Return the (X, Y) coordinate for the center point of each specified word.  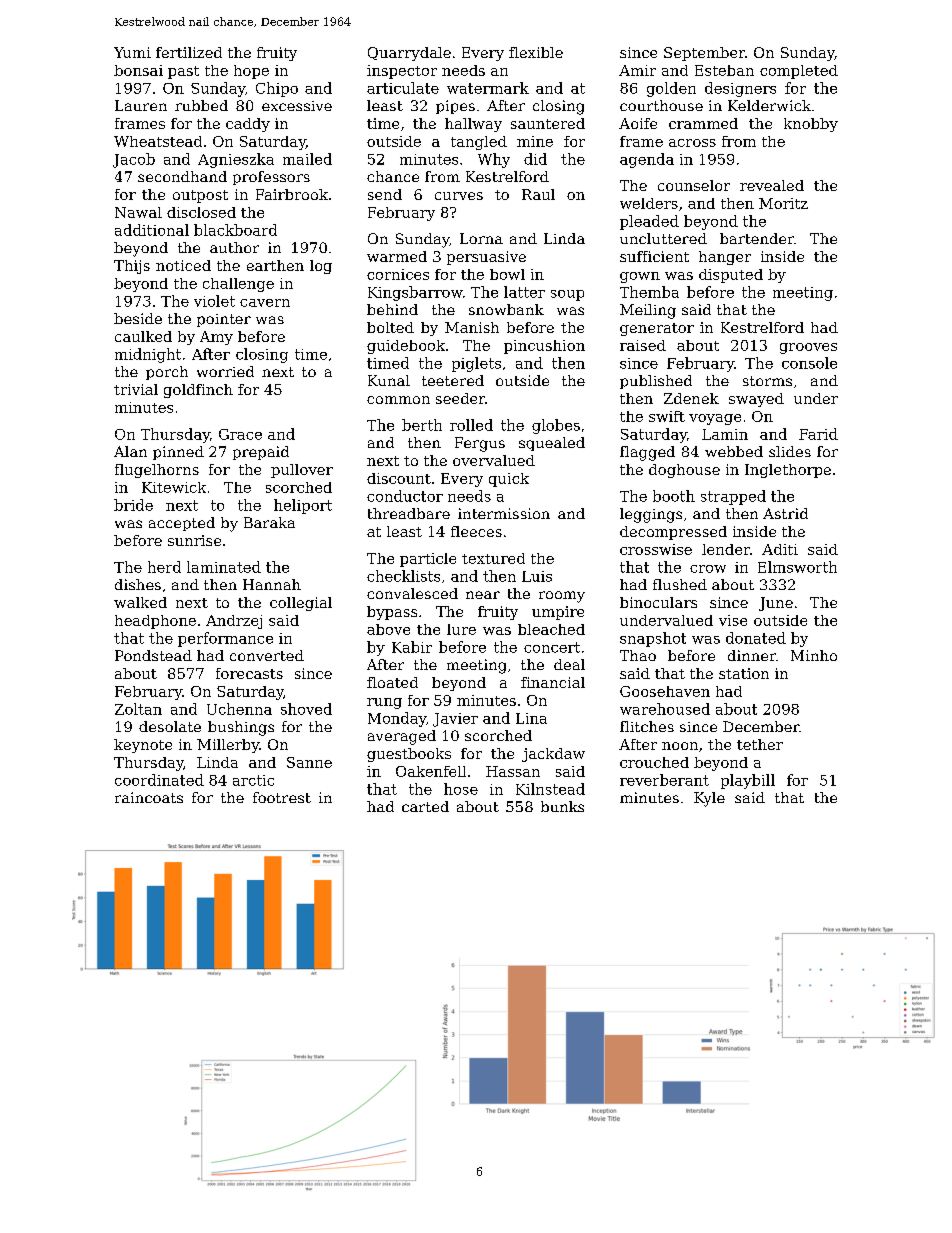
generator (657, 329)
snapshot (653, 639)
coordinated (159, 780)
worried (225, 371)
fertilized (189, 52)
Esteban (724, 70)
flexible (536, 52)
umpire (558, 613)
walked (140, 602)
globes (556, 426)
